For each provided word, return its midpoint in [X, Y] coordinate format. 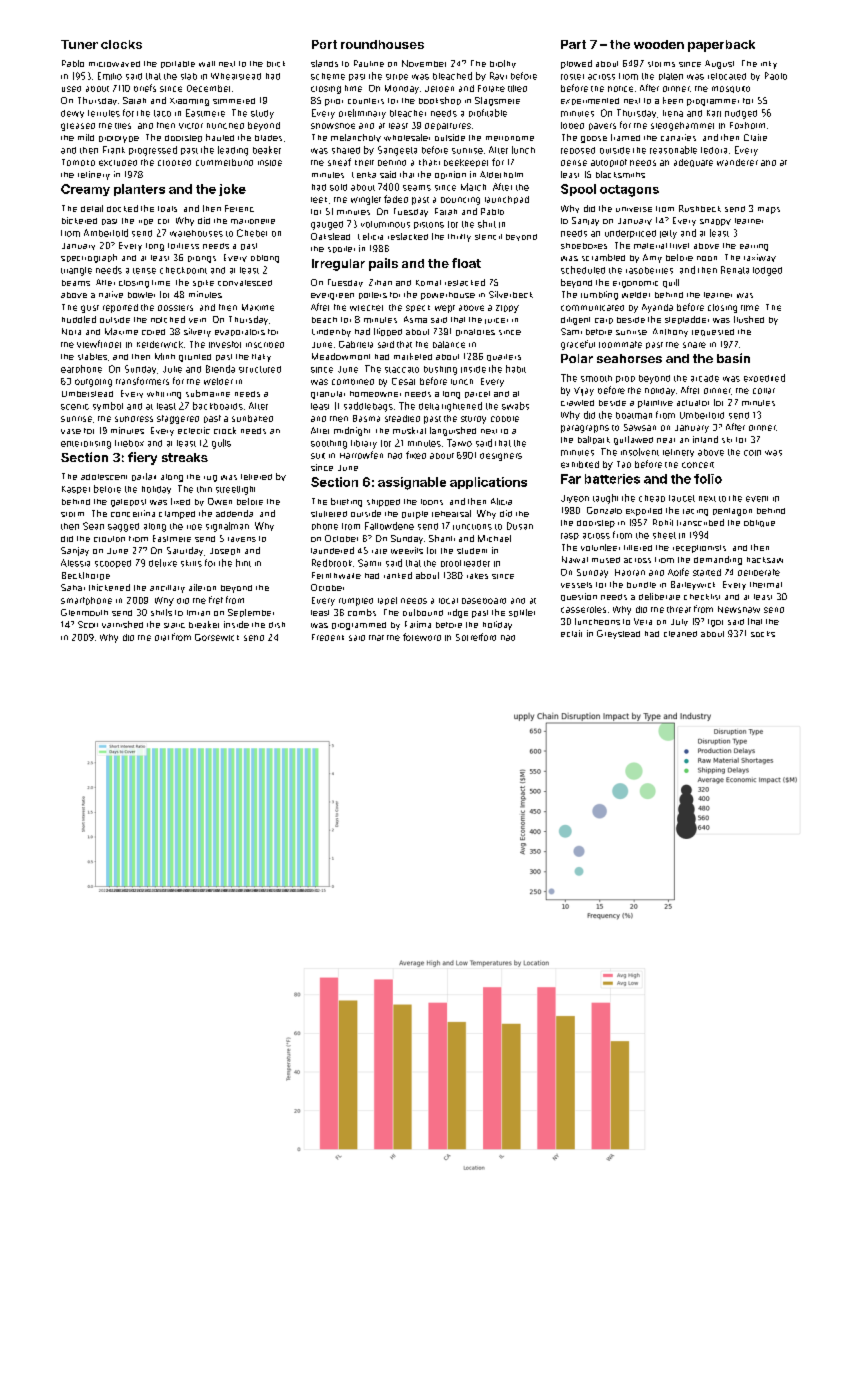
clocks [121, 44]
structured [260, 369]
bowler [141, 295]
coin [752, 453]
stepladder [687, 320]
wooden [659, 44]
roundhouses [382, 44]
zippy [507, 309]
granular [328, 395]
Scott [88, 624]
